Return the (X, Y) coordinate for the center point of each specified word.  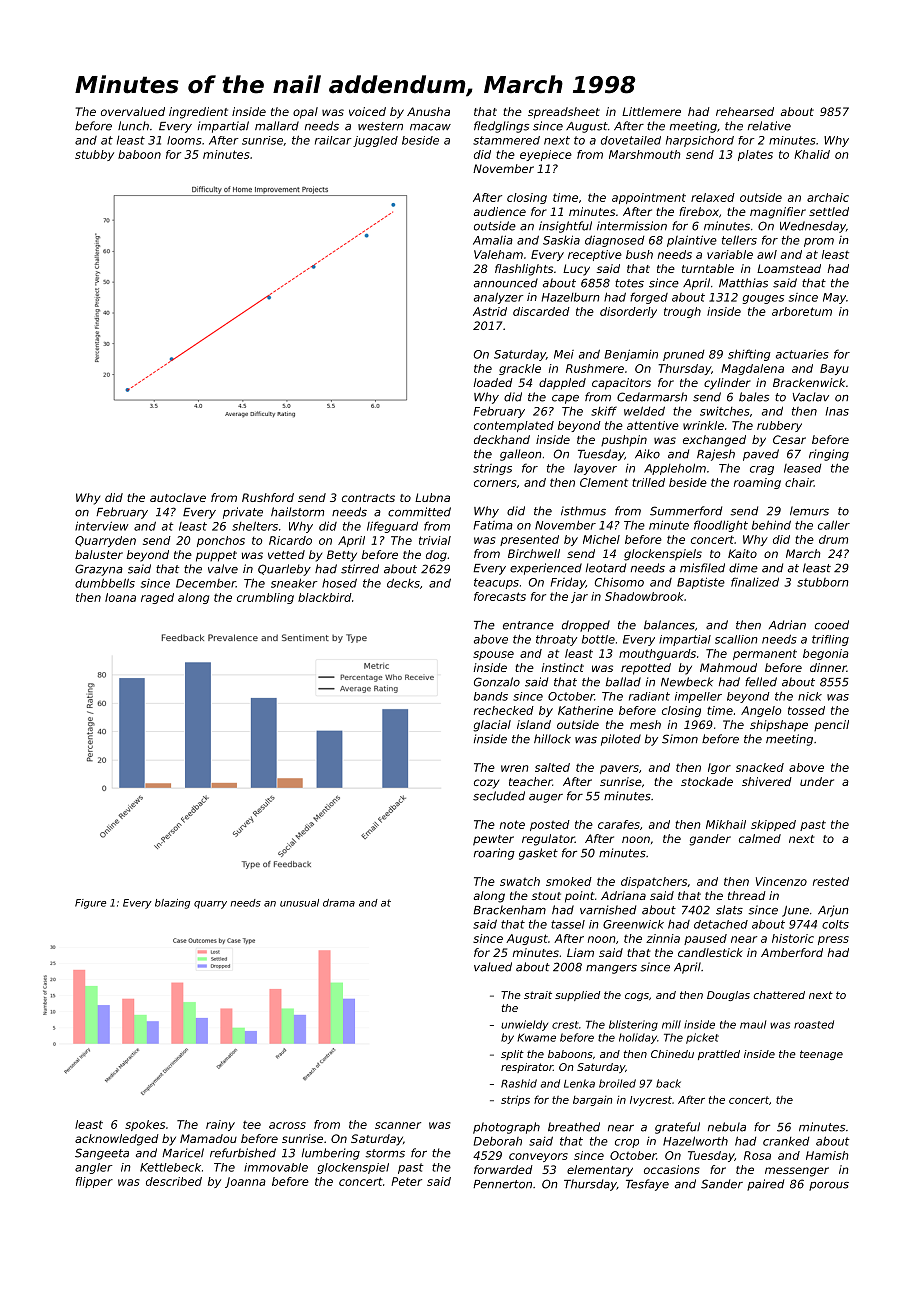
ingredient (198, 113)
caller (834, 525)
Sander (722, 1184)
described (174, 1181)
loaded (493, 382)
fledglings (501, 127)
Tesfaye (647, 1185)
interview (101, 526)
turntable (708, 268)
